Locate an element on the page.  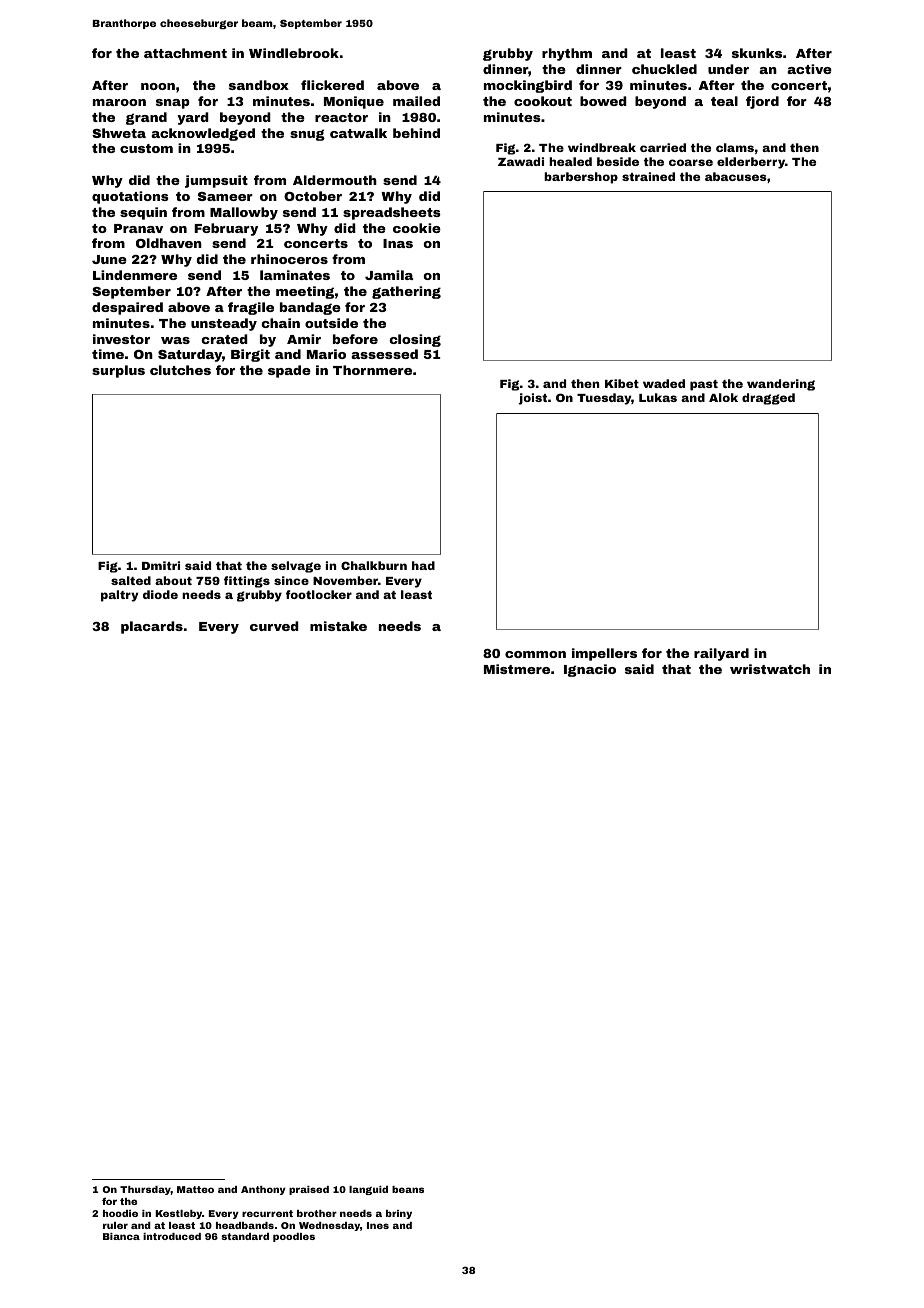
Chalkburn is located at coordinates (374, 565).
